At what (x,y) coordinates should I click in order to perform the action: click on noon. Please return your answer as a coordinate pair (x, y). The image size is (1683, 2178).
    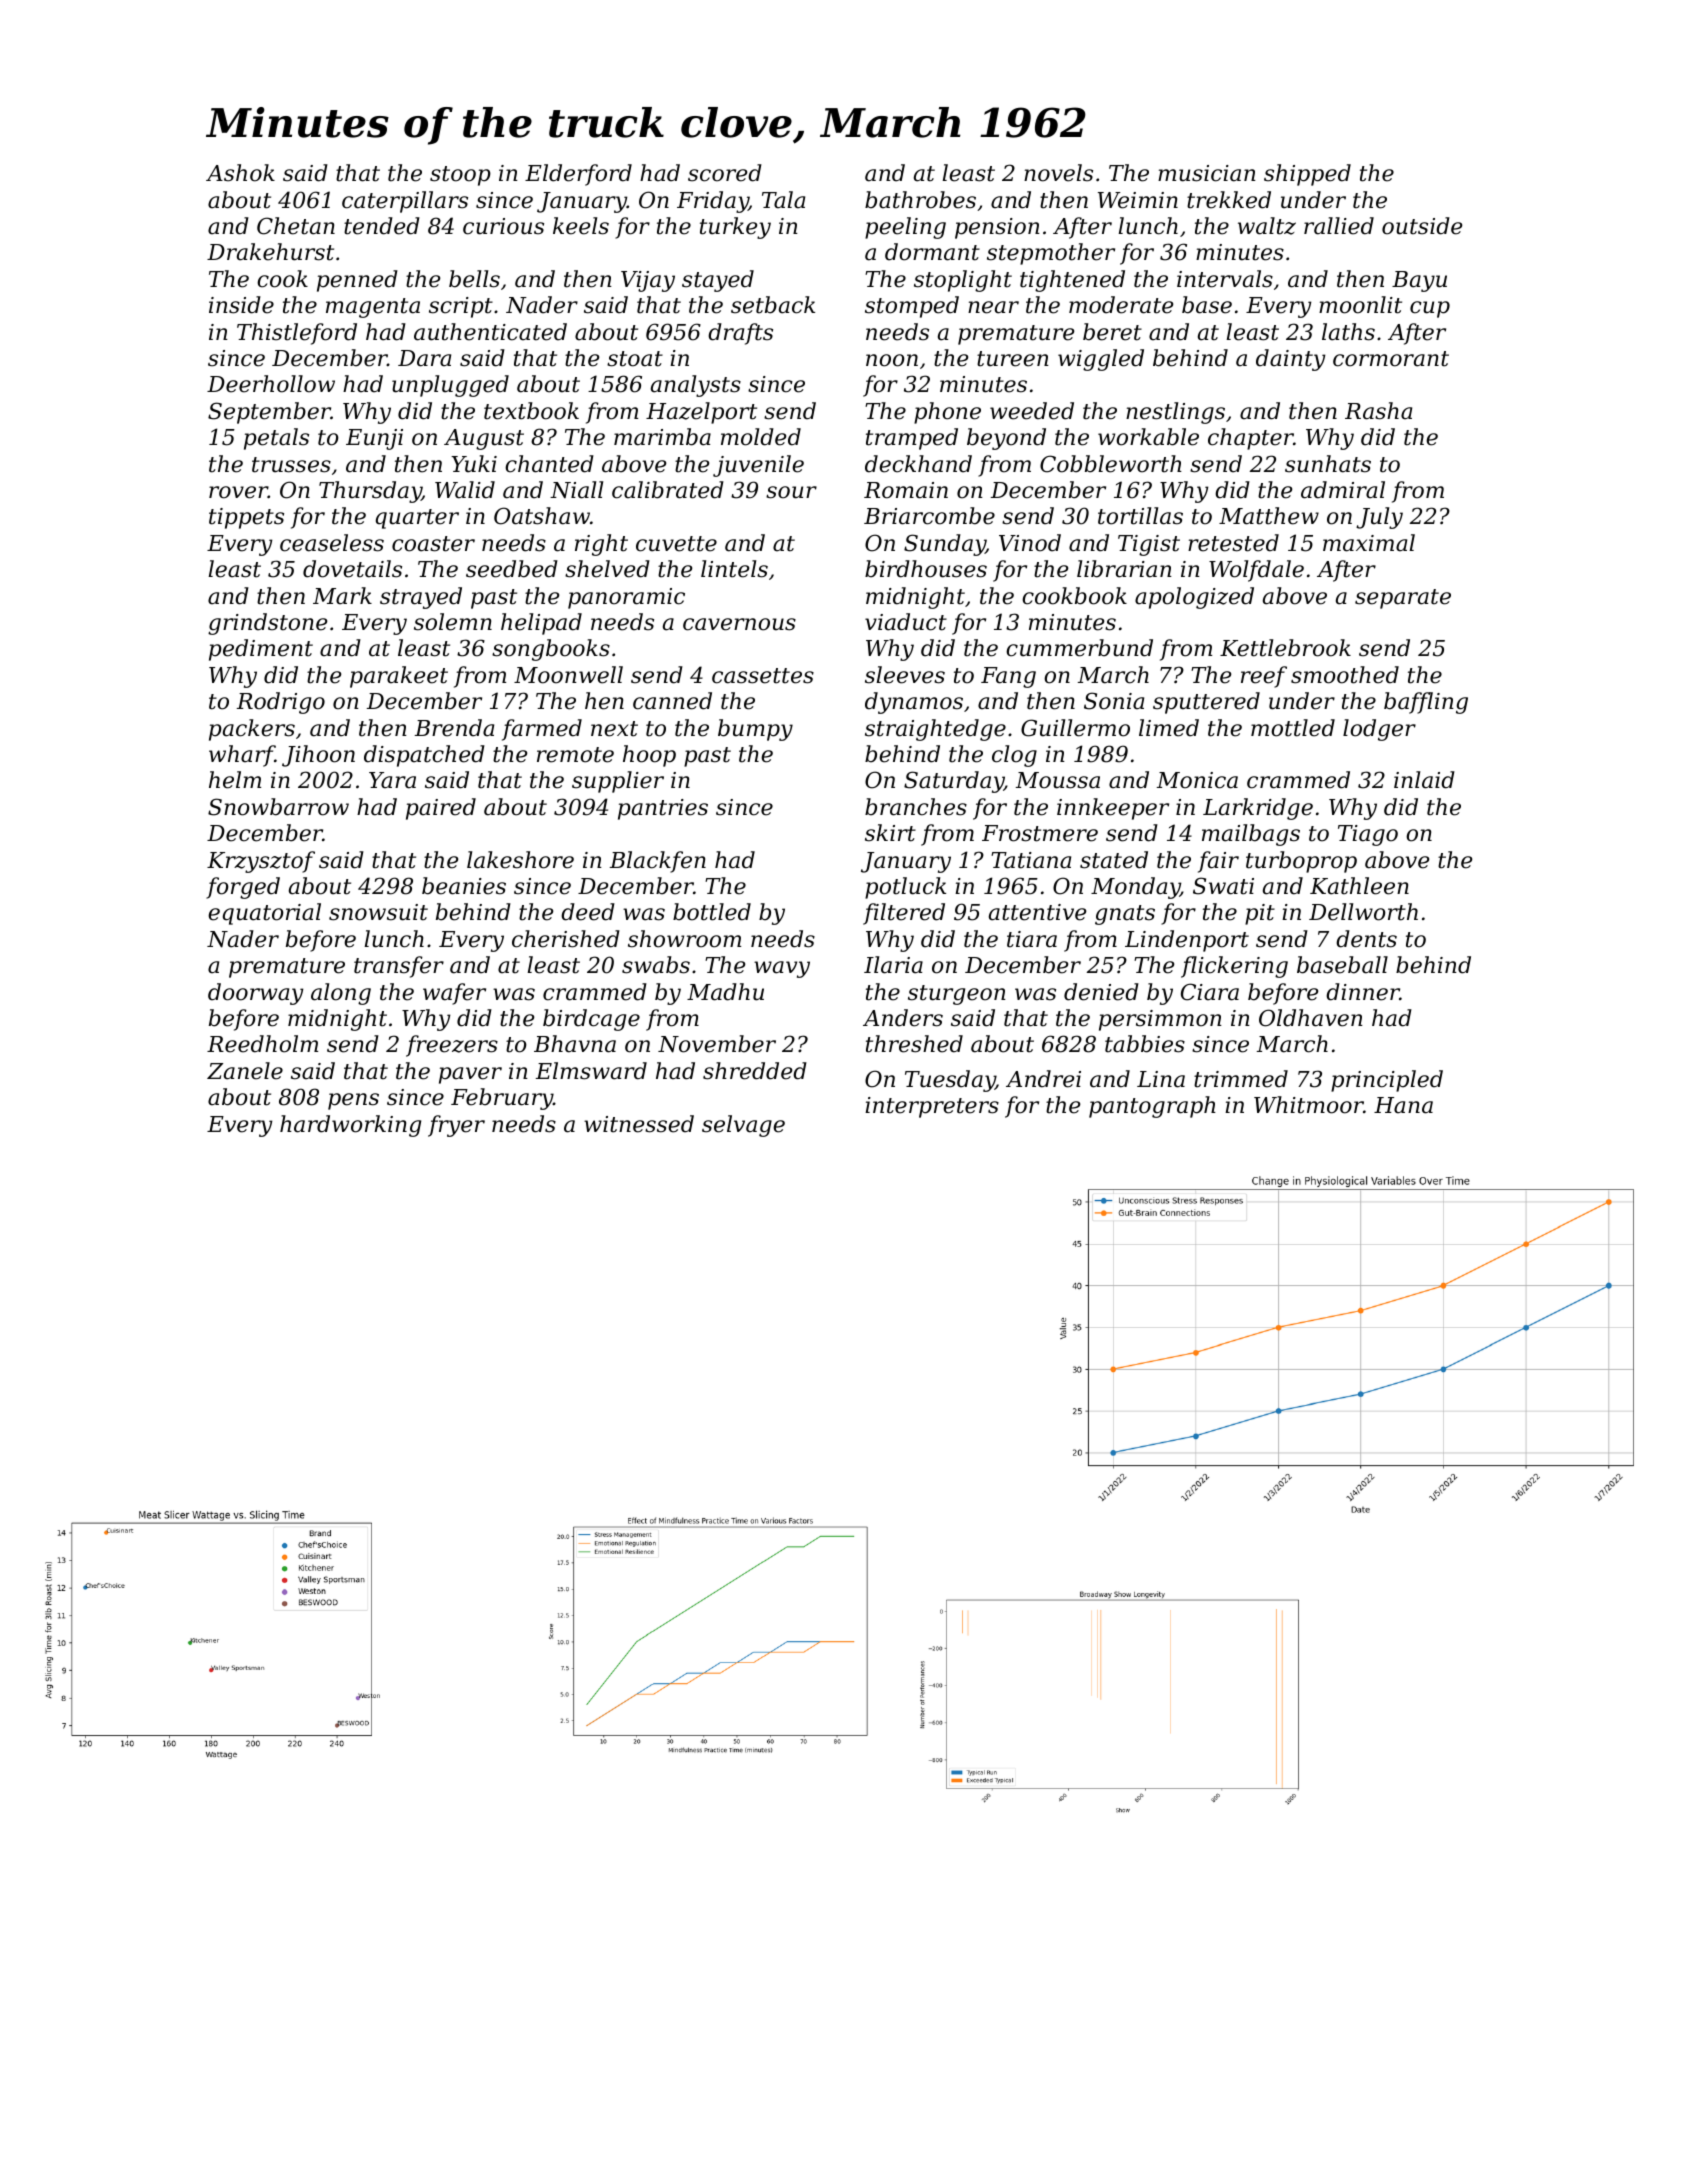
    Looking at the image, I should click on (892, 360).
